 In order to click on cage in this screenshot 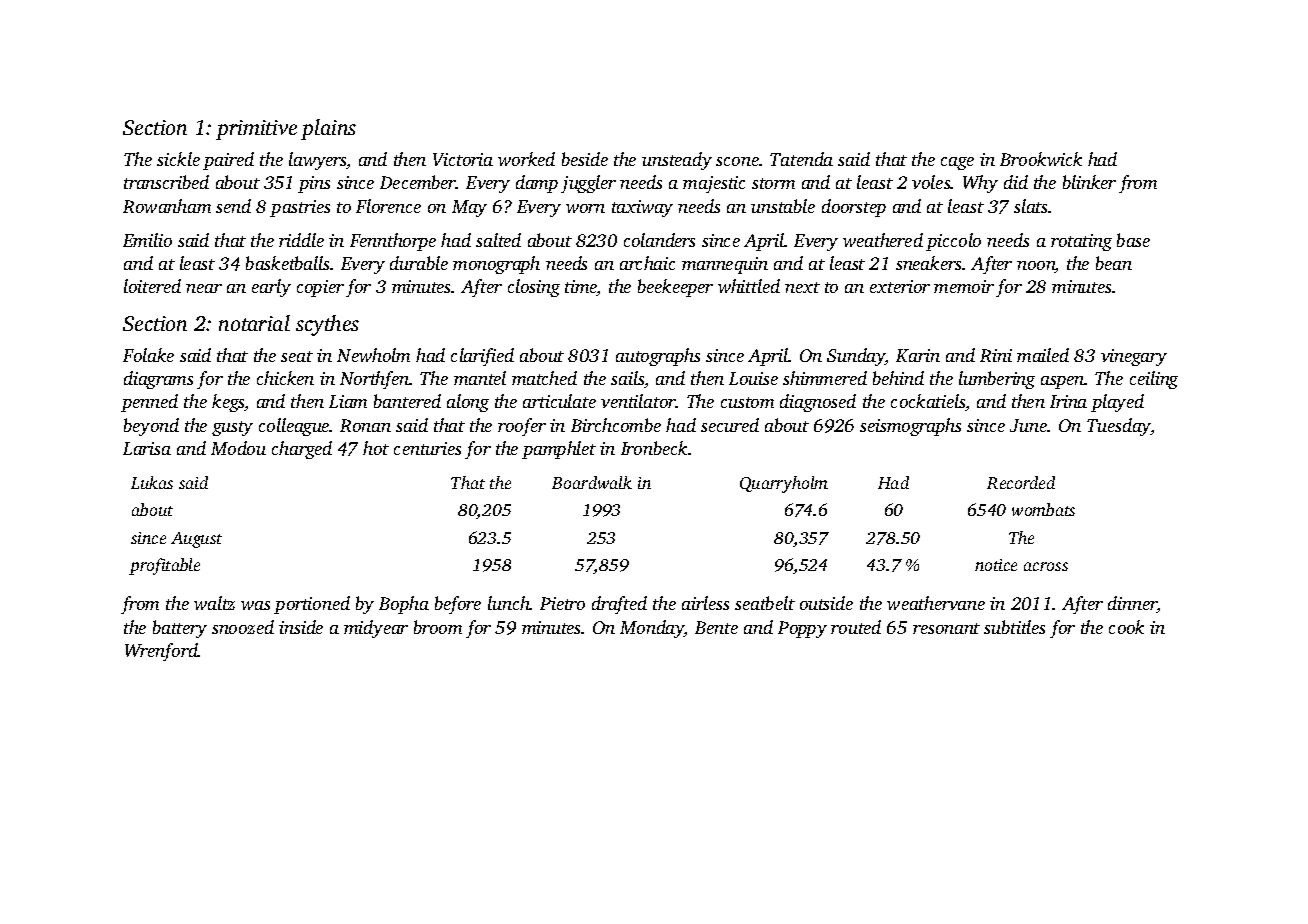, I will do `click(957, 163)`.
